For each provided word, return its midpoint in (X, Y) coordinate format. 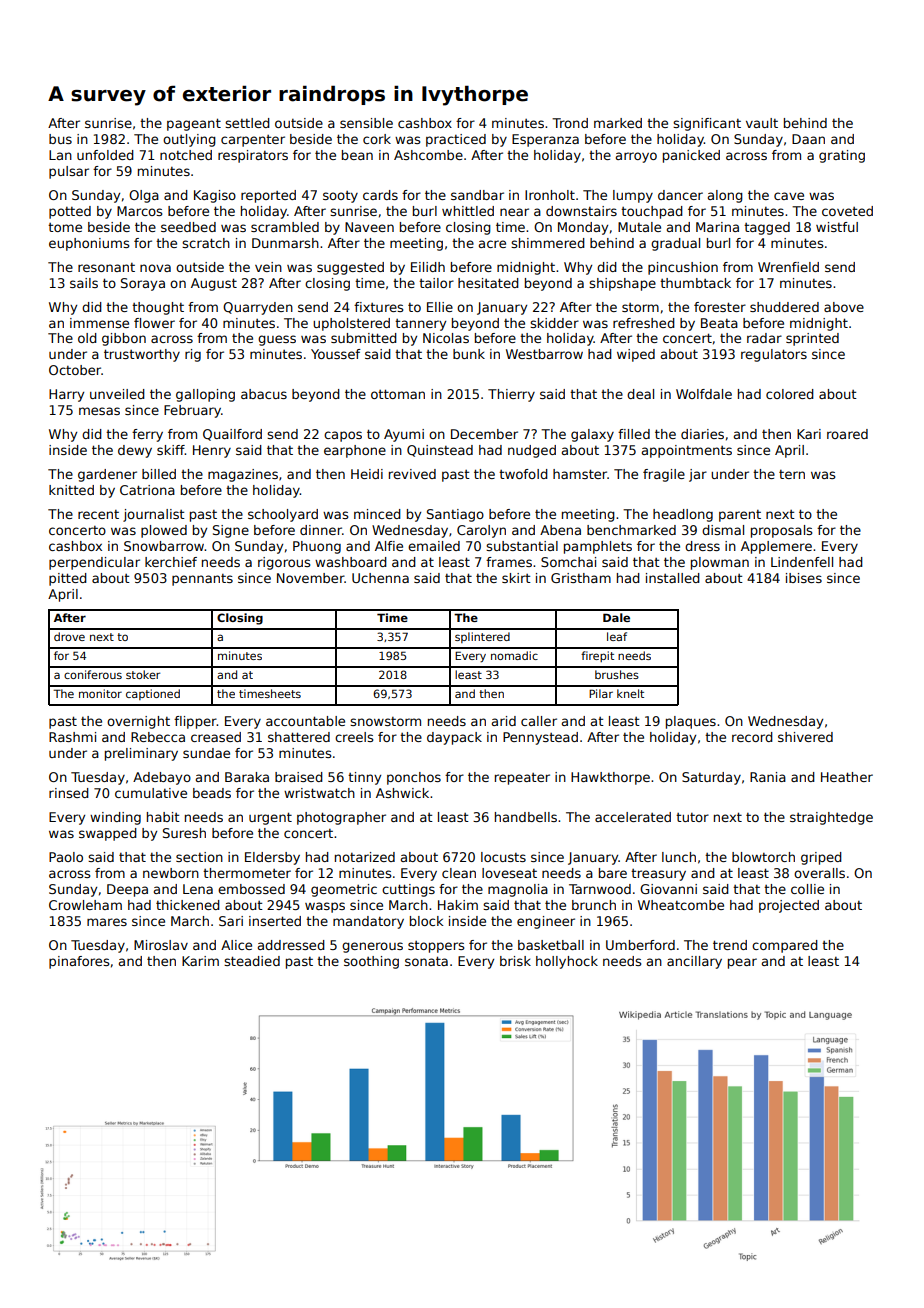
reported (268, 196)
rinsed (69, 793)
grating (842, 156)
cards (380, 195)
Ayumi (404, 435)
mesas (99, 411)
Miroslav (161, 945)
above (844, 307)
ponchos (414, 778)
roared (847, 434)
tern (792, 474)
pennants (202, 580)
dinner (321, 530)
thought (158, 308)
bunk (469, 354)
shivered (805, 737)
